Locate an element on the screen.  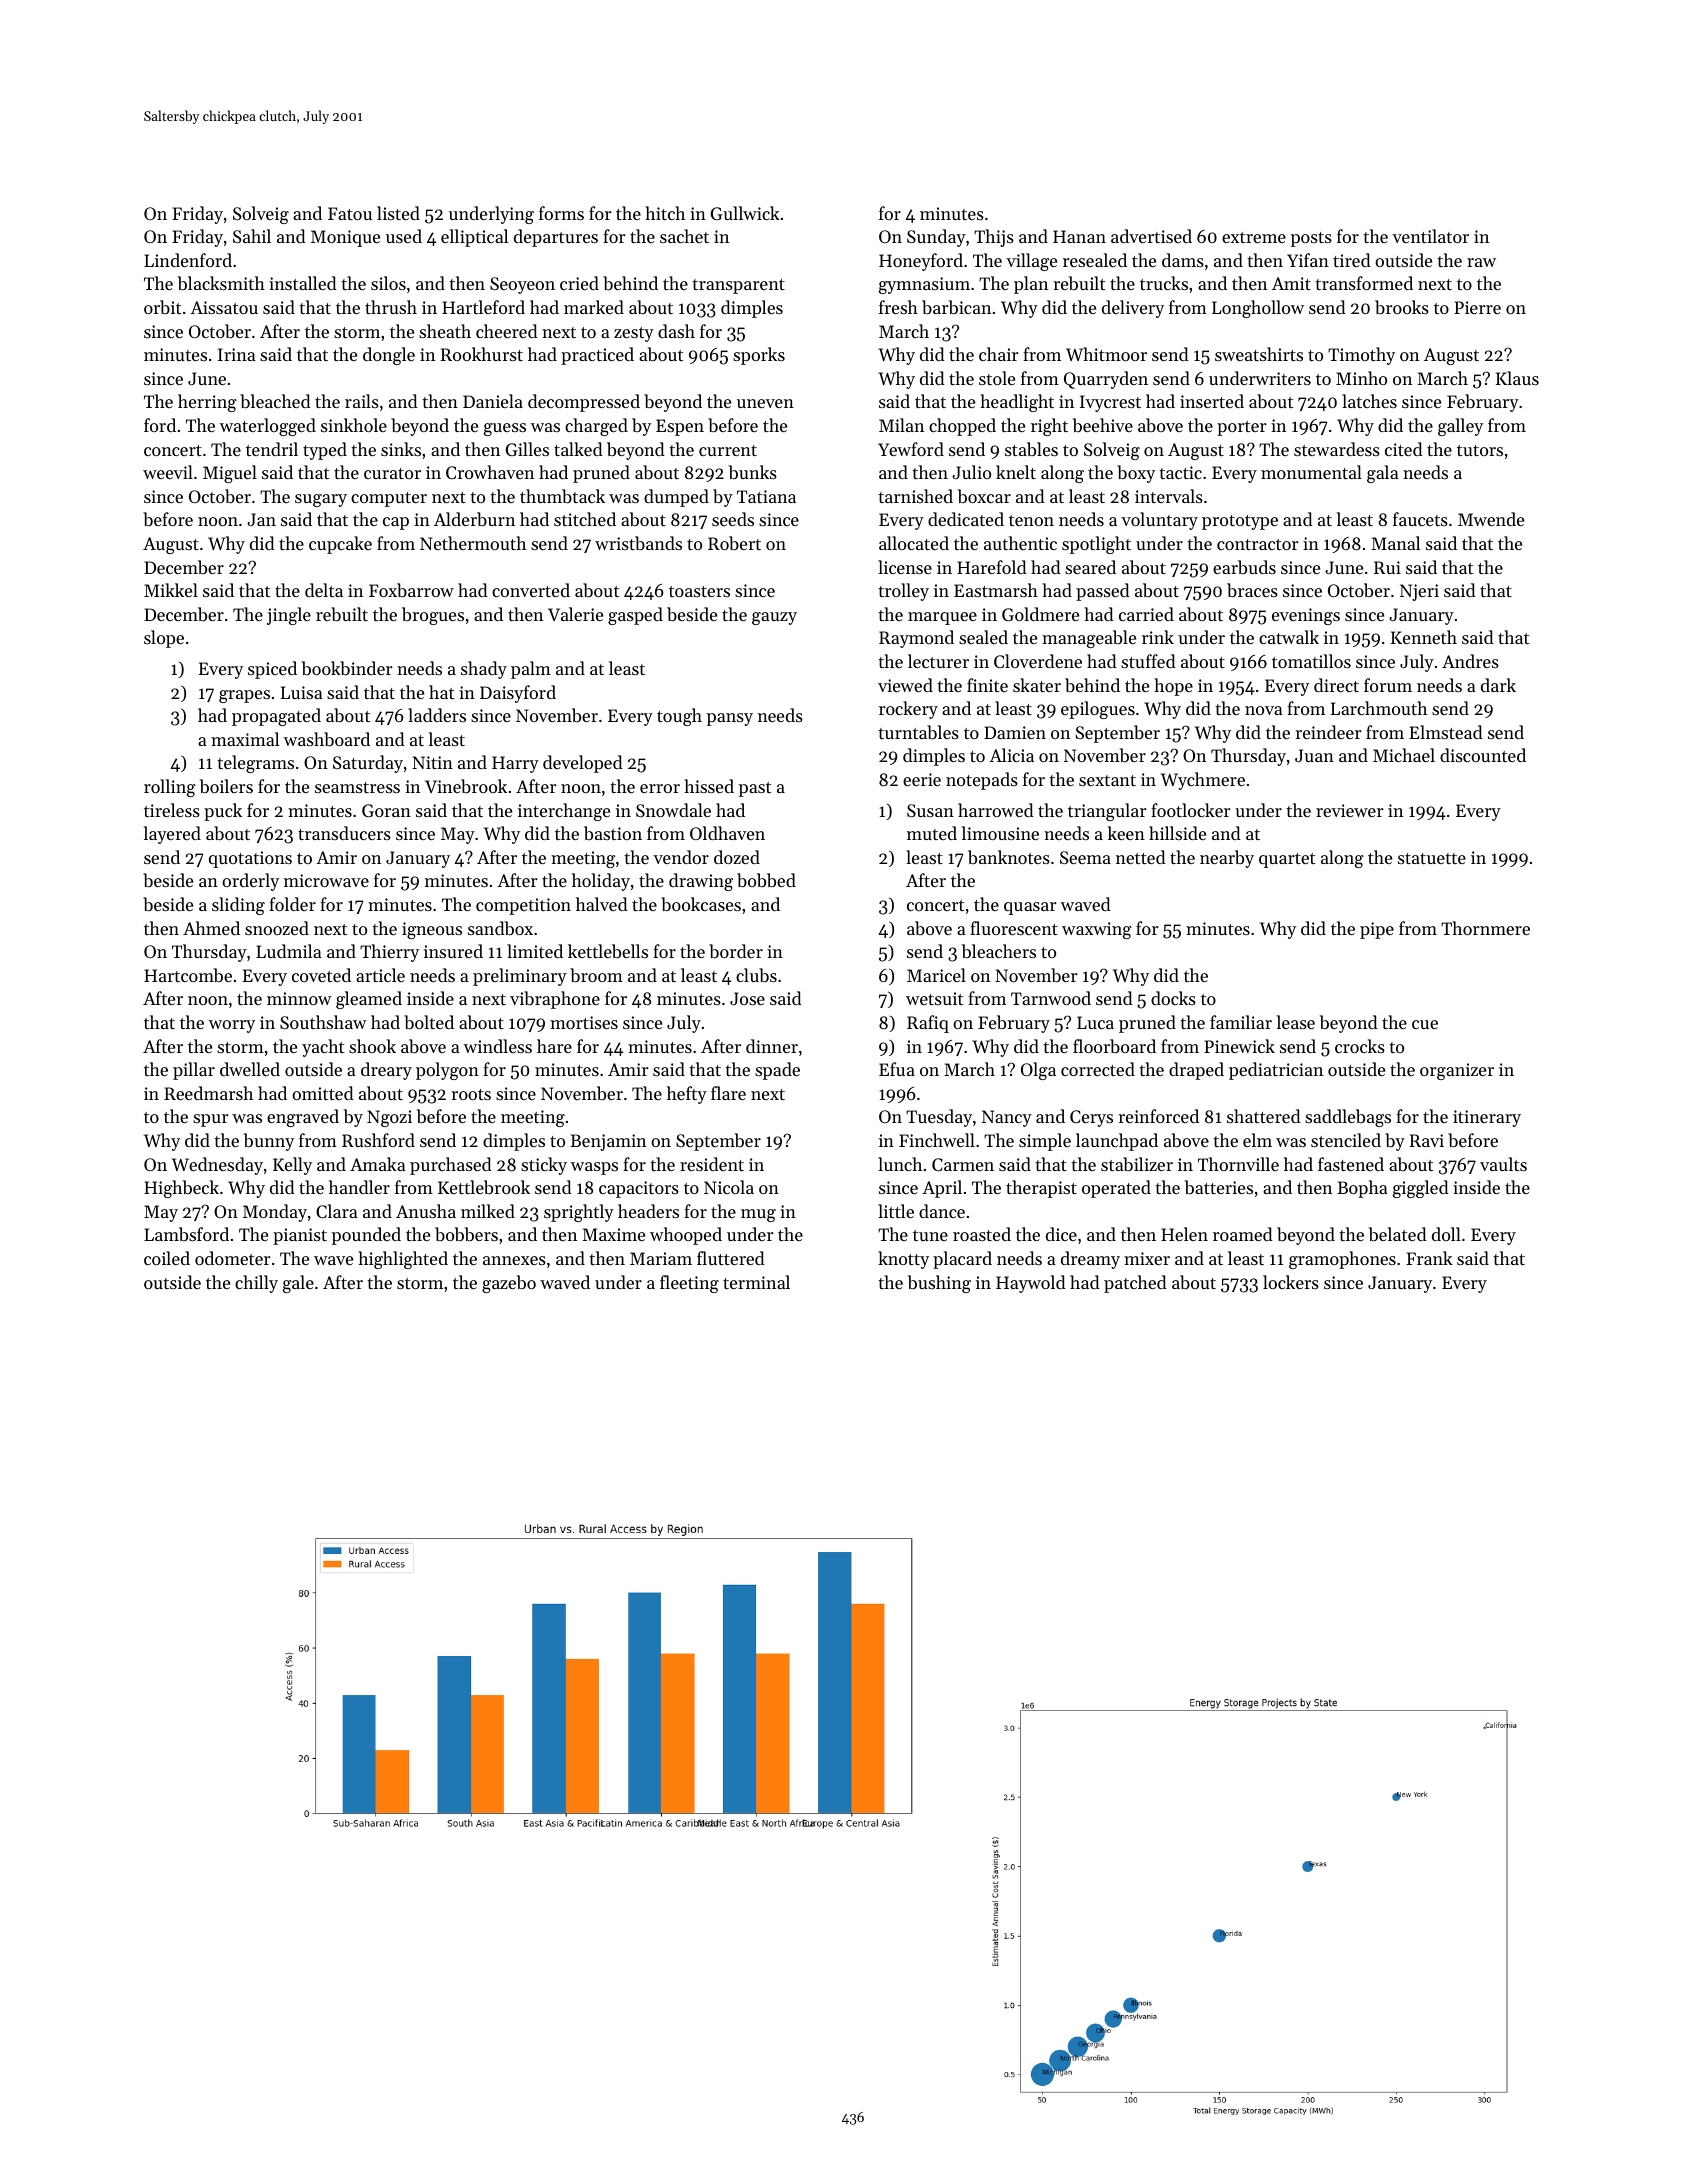
thrush is located at coordinates (391, 307).
